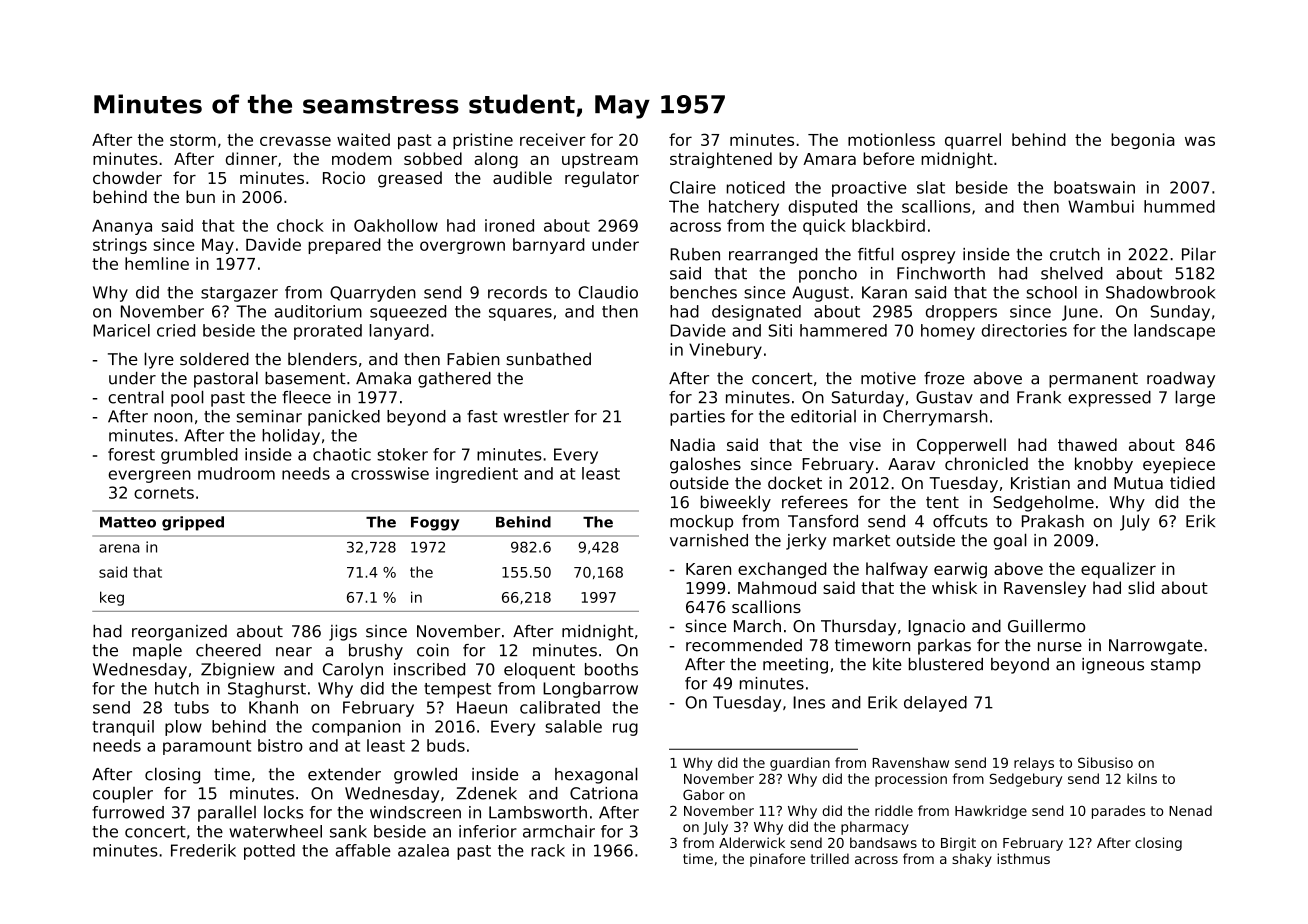  I want to click on Pilar, so click(1199, 254).
